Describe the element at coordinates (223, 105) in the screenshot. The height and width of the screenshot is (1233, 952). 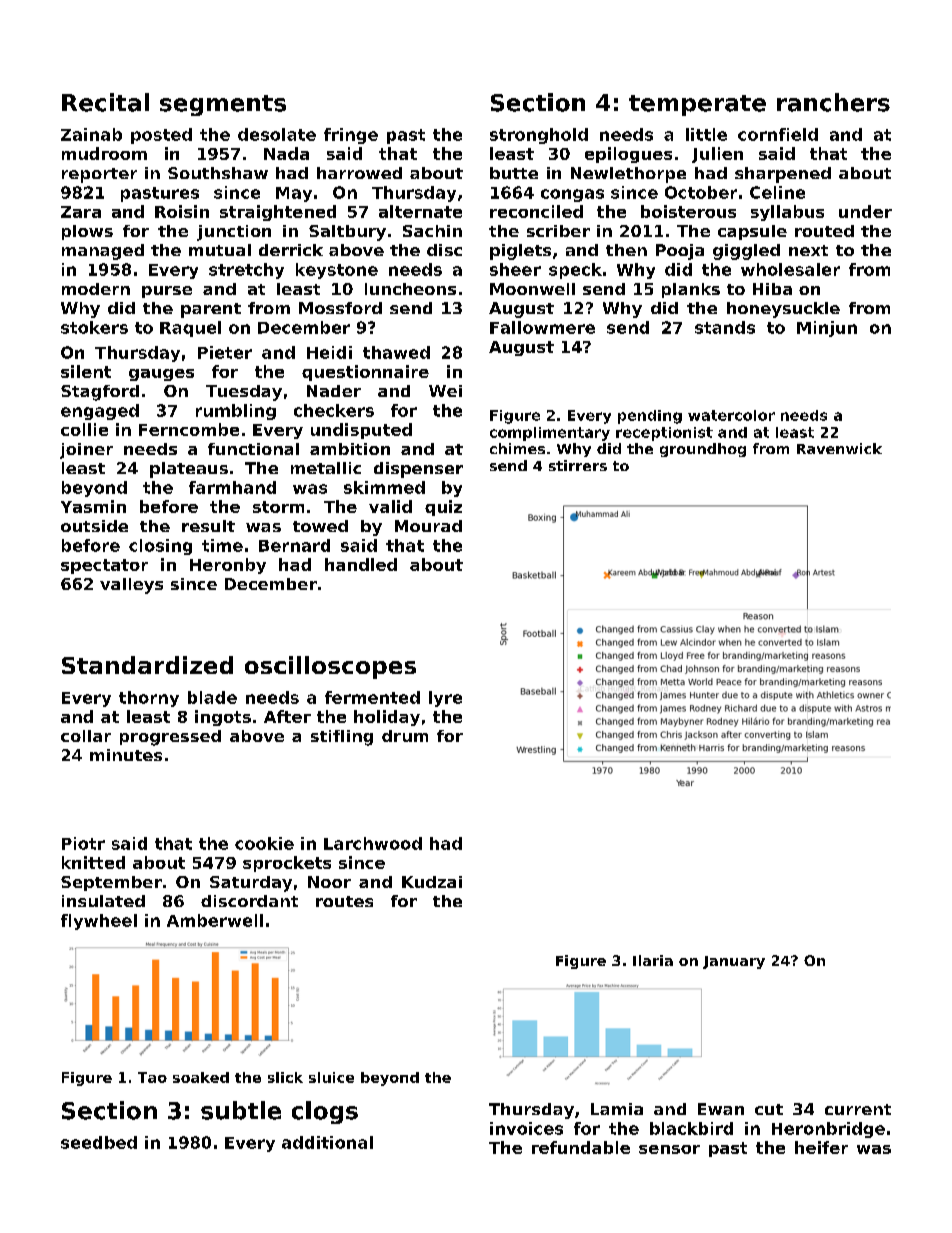
I see `segments` at that location.
